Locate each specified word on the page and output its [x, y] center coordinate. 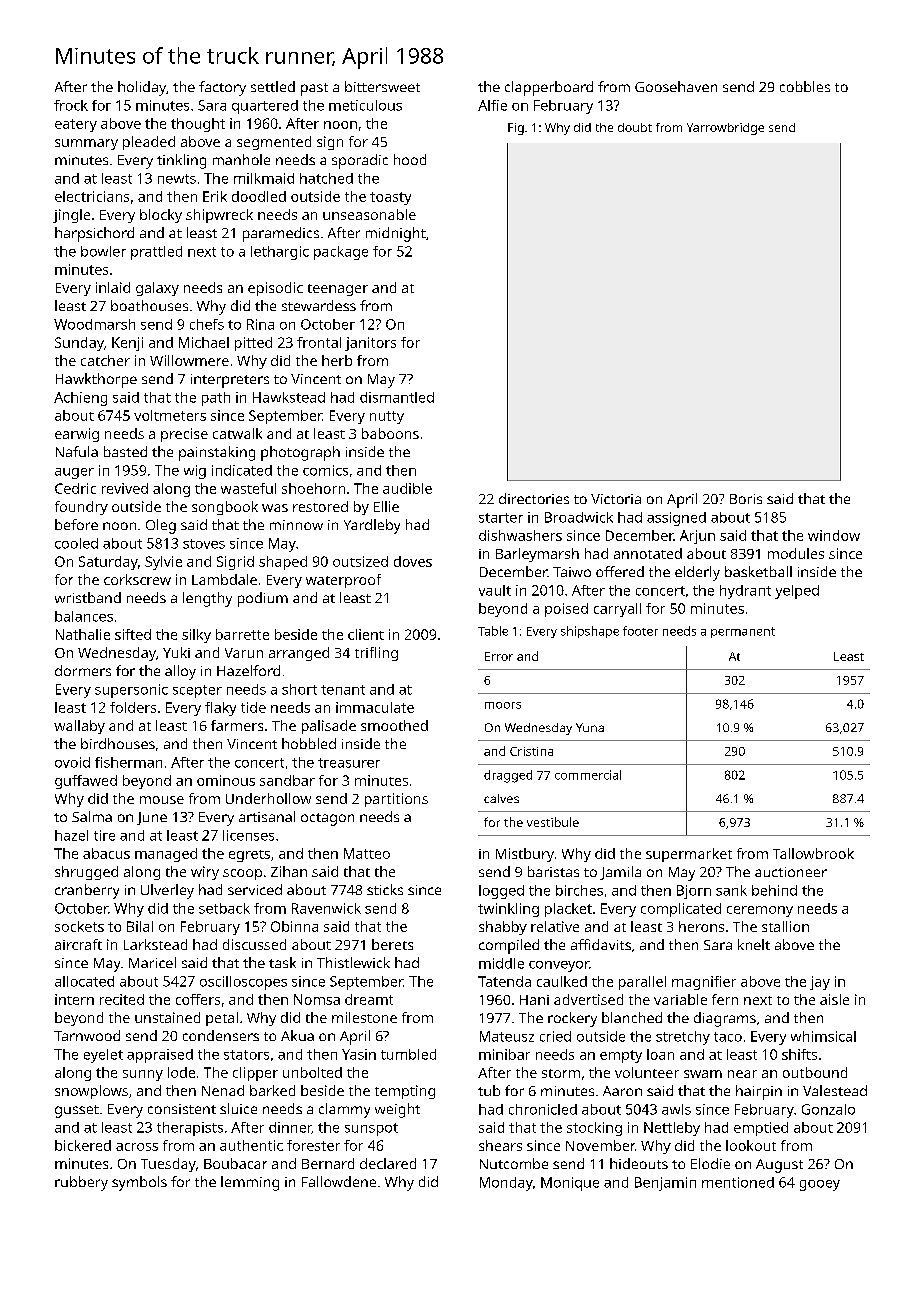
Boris [746, 499]
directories [534, 498]
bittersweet [382, 86]
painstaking [217, 453]
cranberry [87, 891]
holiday [142, 88]
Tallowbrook [813, 853]
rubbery [81, 1183]
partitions [396, 800]
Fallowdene [339, 1181]
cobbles [805, 86]
